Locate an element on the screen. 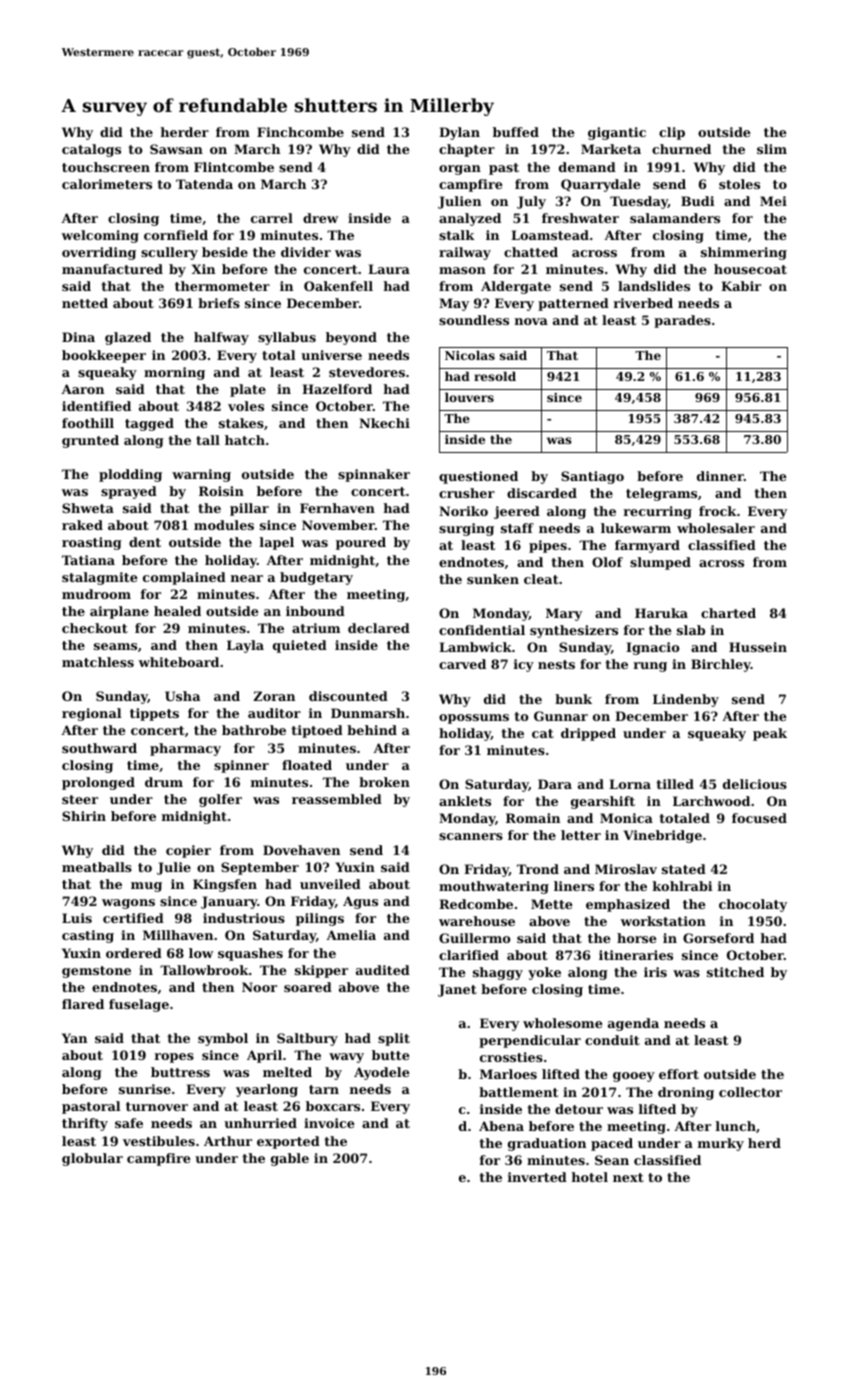  telegrams is located at coordinates (661, 494).
